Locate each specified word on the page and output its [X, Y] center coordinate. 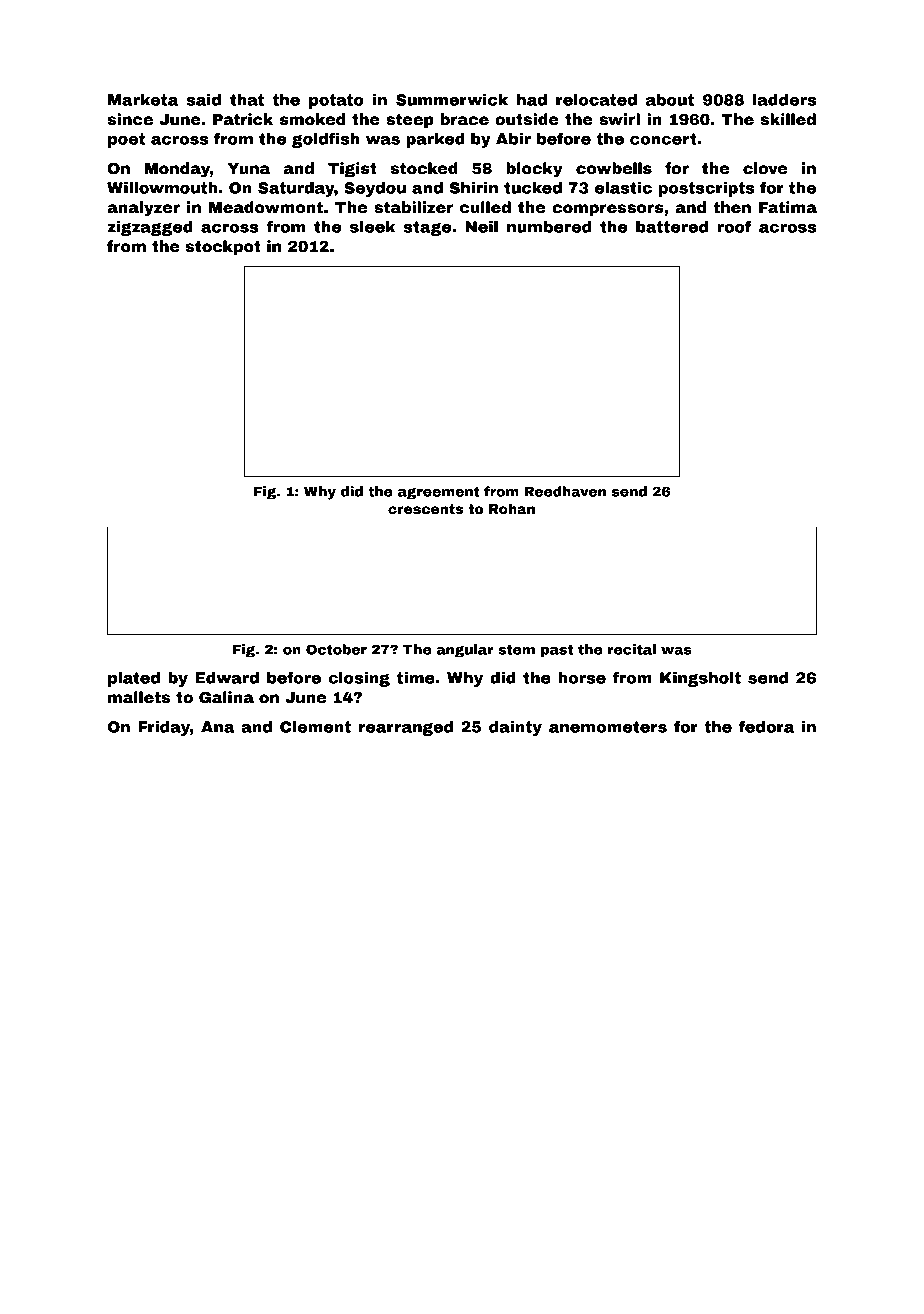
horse [582, 678]
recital [632, 649]
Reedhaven [565, 491]
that [247, 100]
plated [134, 679]
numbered [549, 227]
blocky [534, 170]
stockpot [223, 247]
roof [734, 226]
